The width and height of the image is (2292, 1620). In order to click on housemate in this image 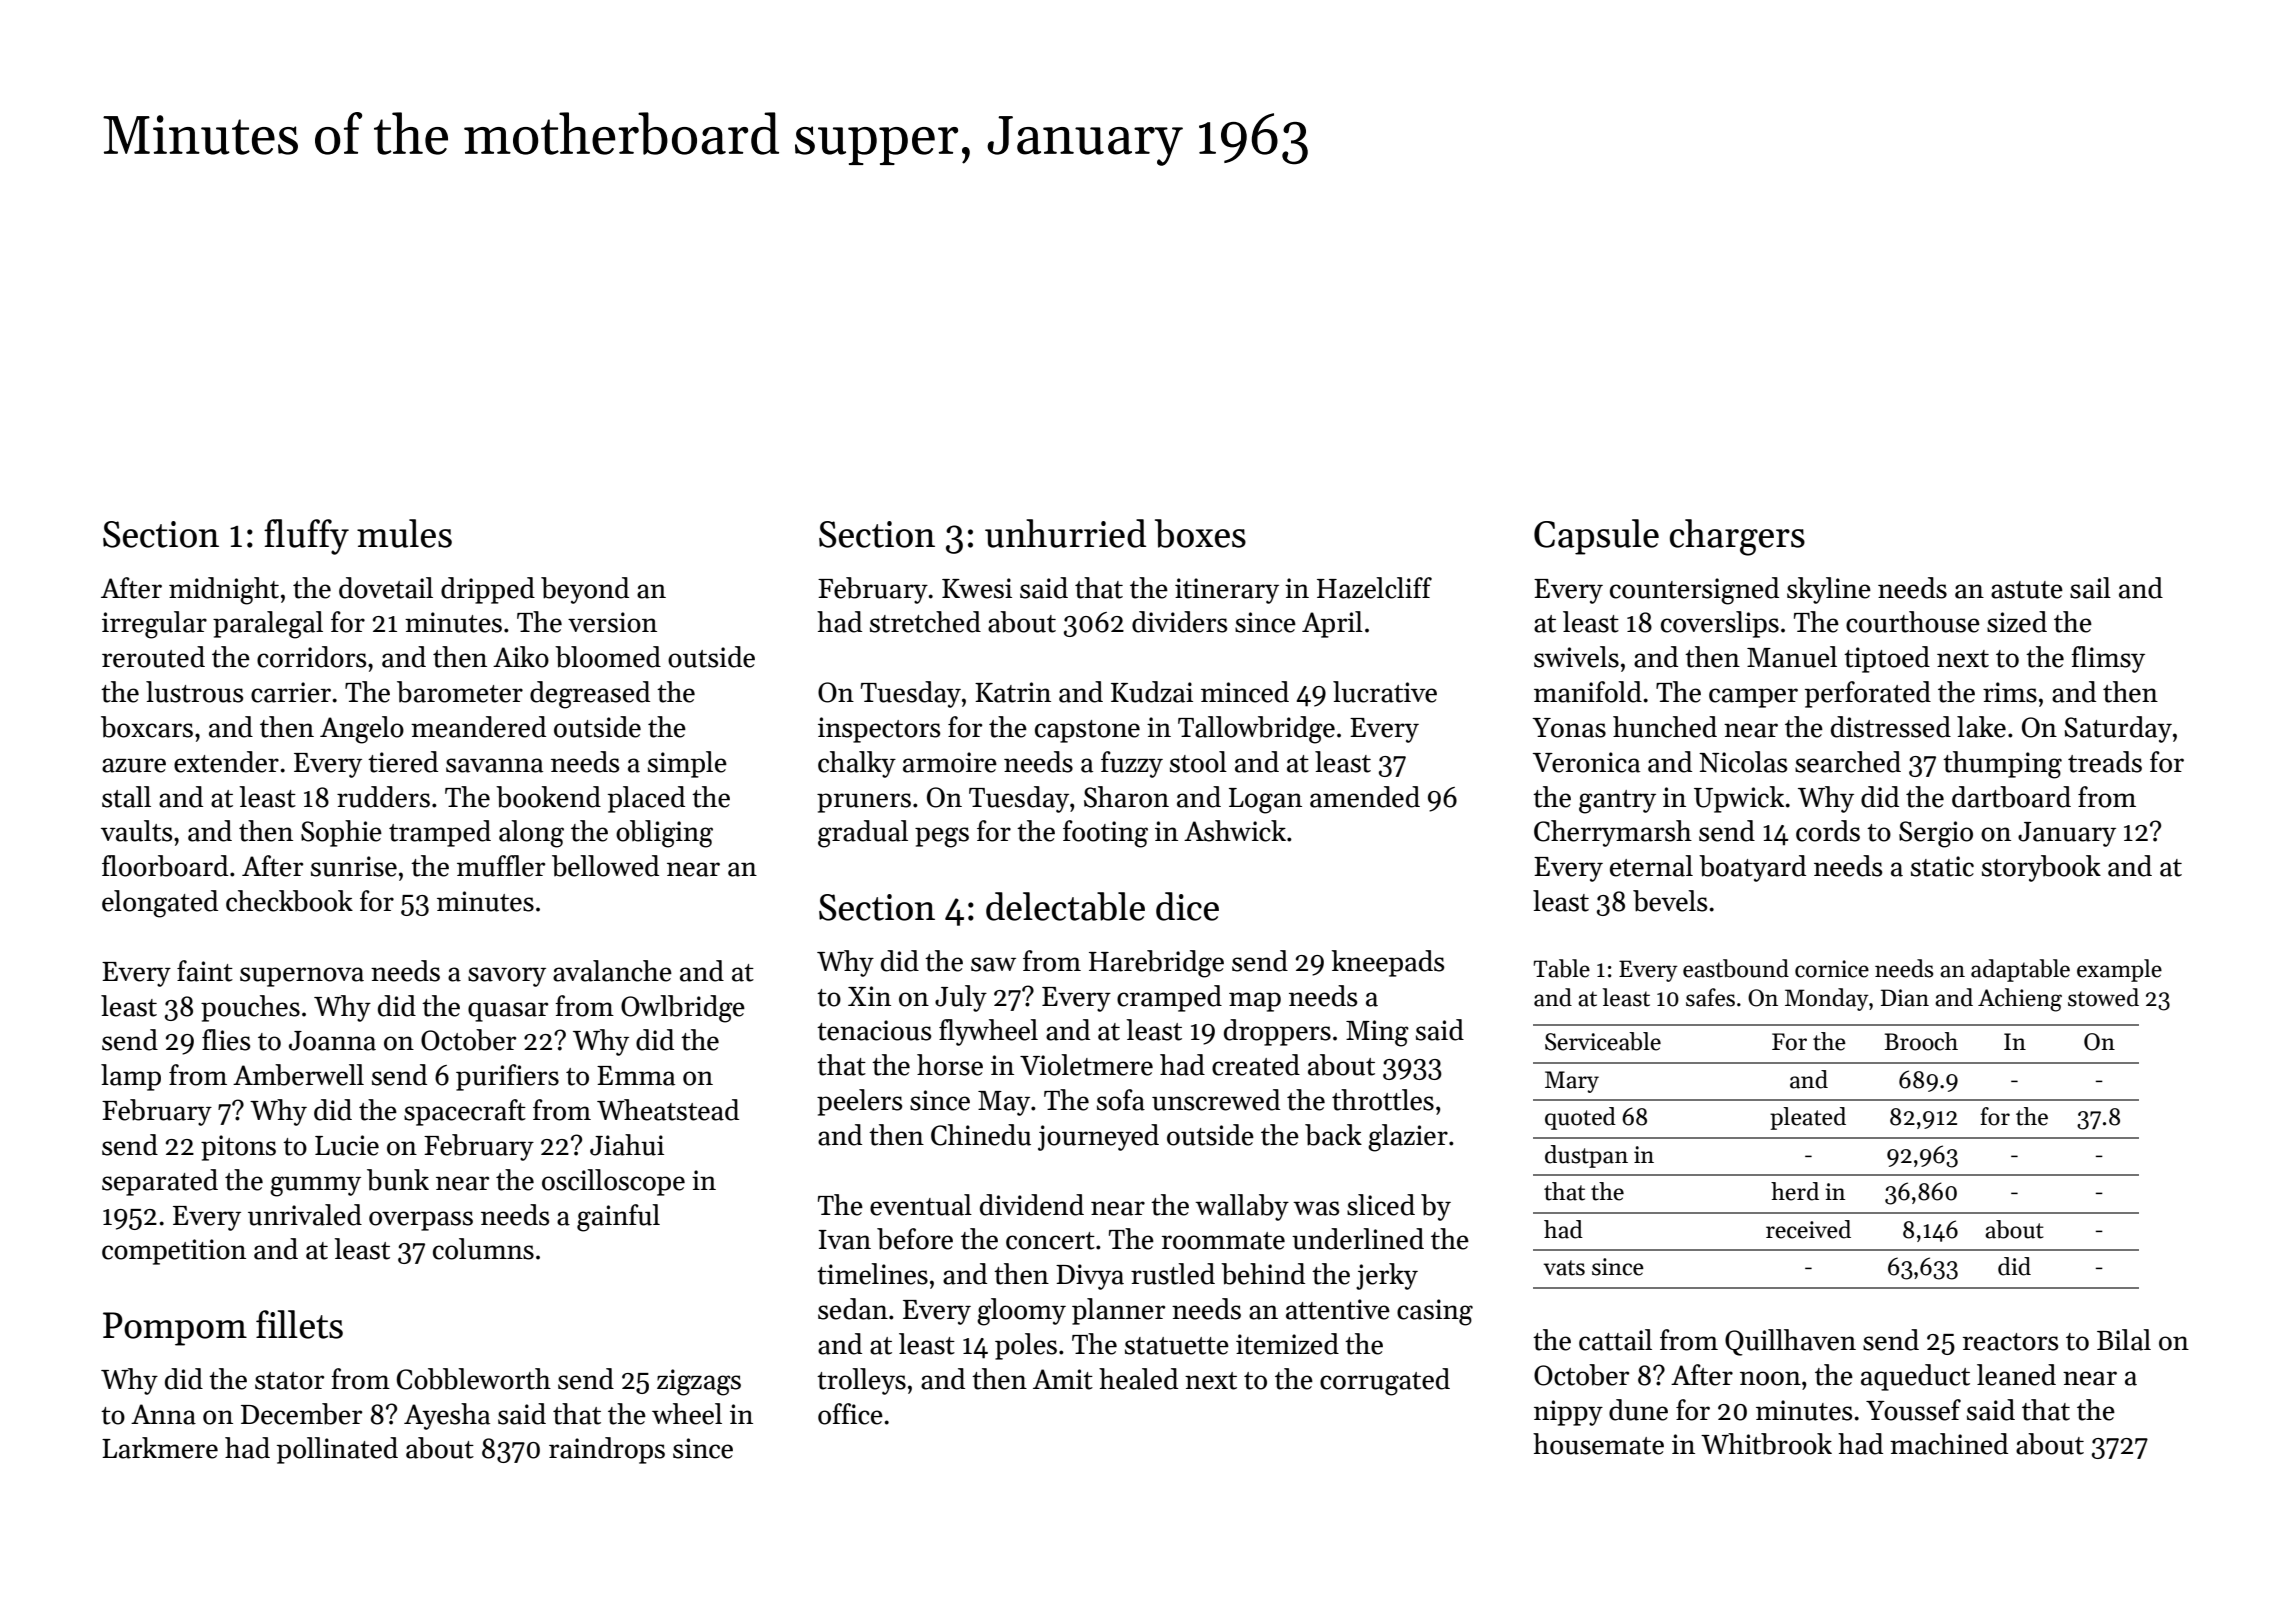, I will do `click(1598, 1444)`.
